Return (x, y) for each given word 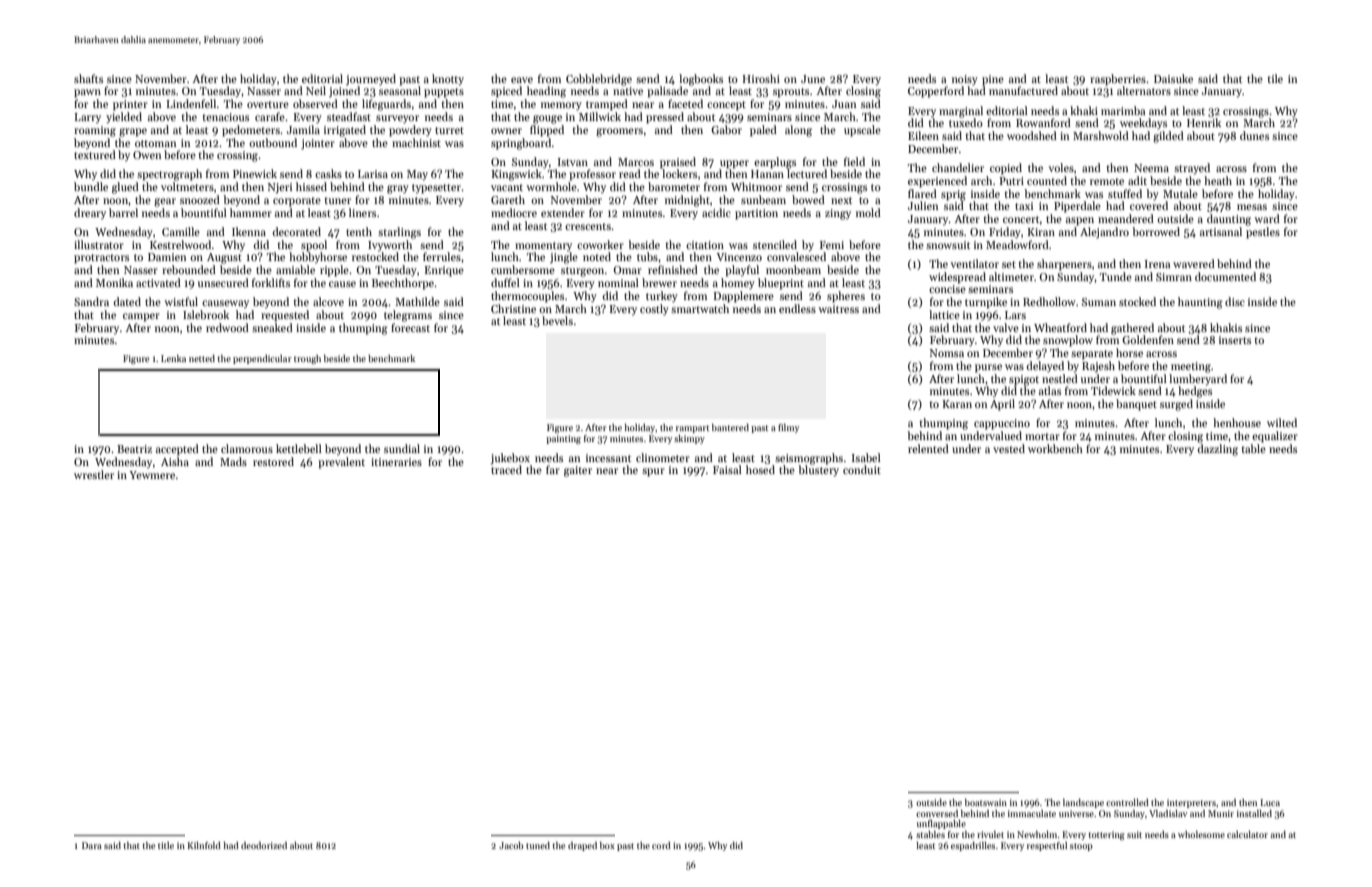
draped (582, 846)
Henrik (1204, 122)
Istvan (573, 162)
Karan (957, 404)
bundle (91, 186)
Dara (92, 845)
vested (1009, 448)
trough (307, 359)
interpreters (1191, 803)
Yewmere (152, 475)
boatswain (986, 802)
